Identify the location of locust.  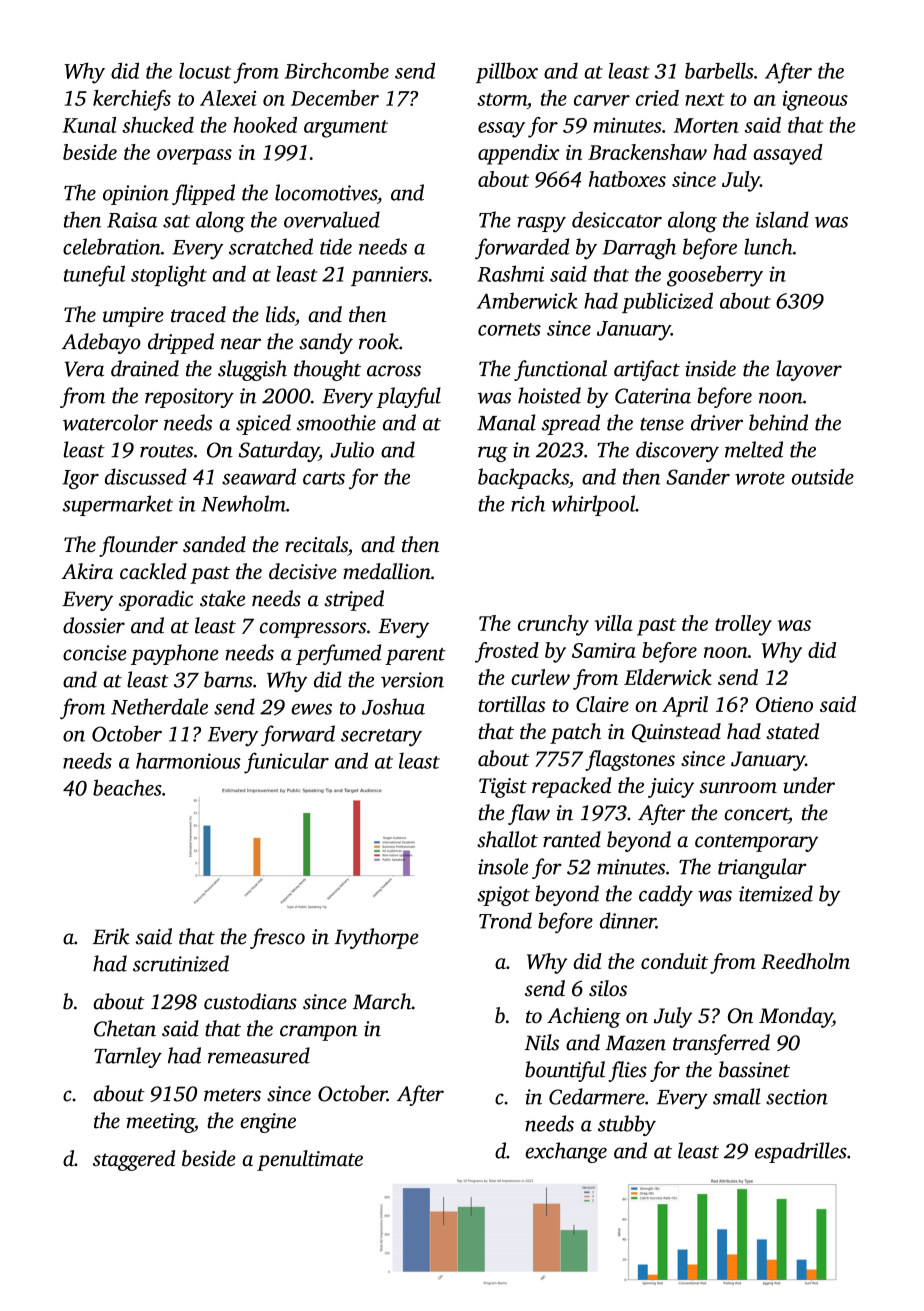
(205, 70).
